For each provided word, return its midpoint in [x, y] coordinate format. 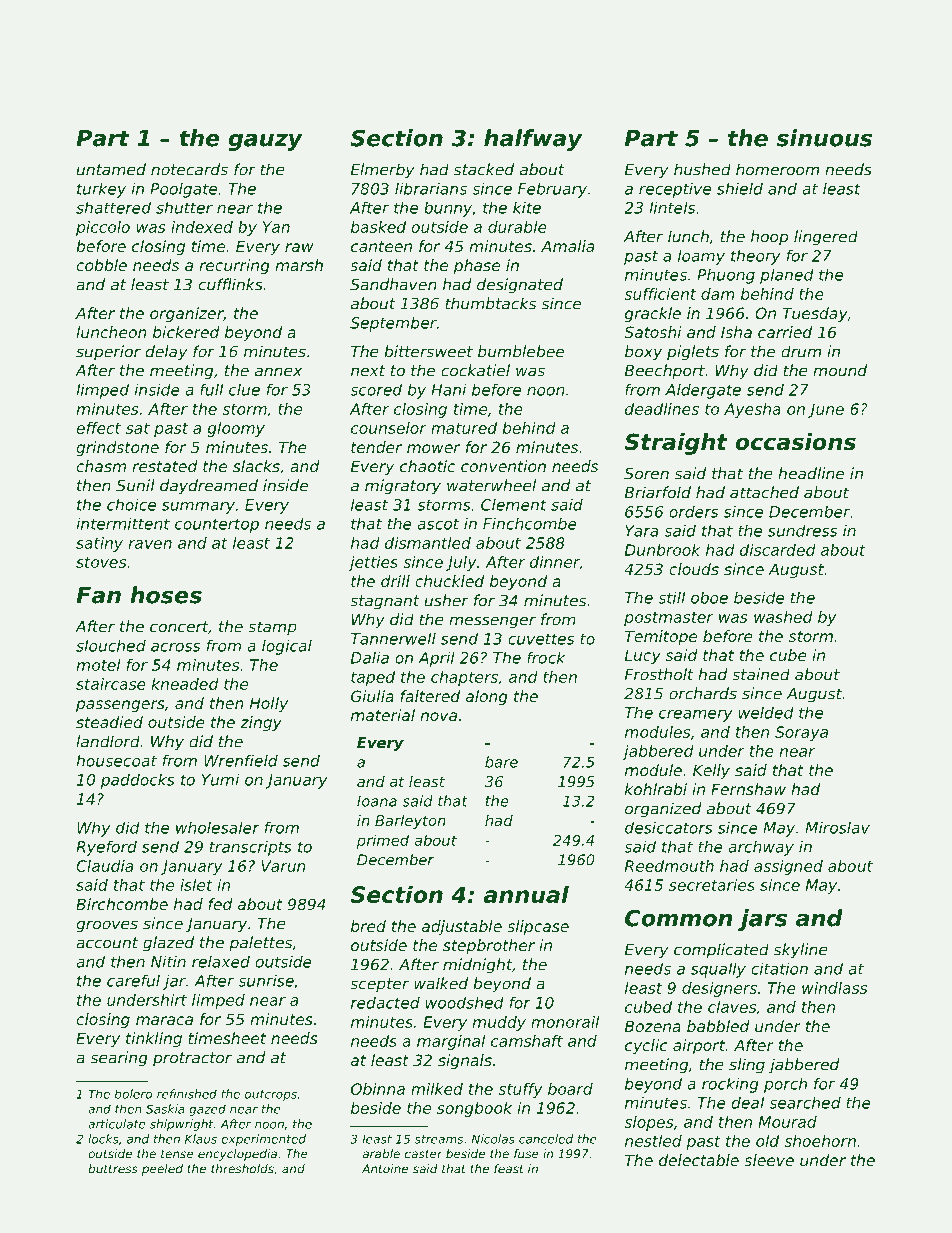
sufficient [660, 294]
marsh [299, 265]
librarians [431, 188]
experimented [263, 1140]
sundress [802, 531]
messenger [492, 622]
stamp [272, 628]
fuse [526, 1154]
